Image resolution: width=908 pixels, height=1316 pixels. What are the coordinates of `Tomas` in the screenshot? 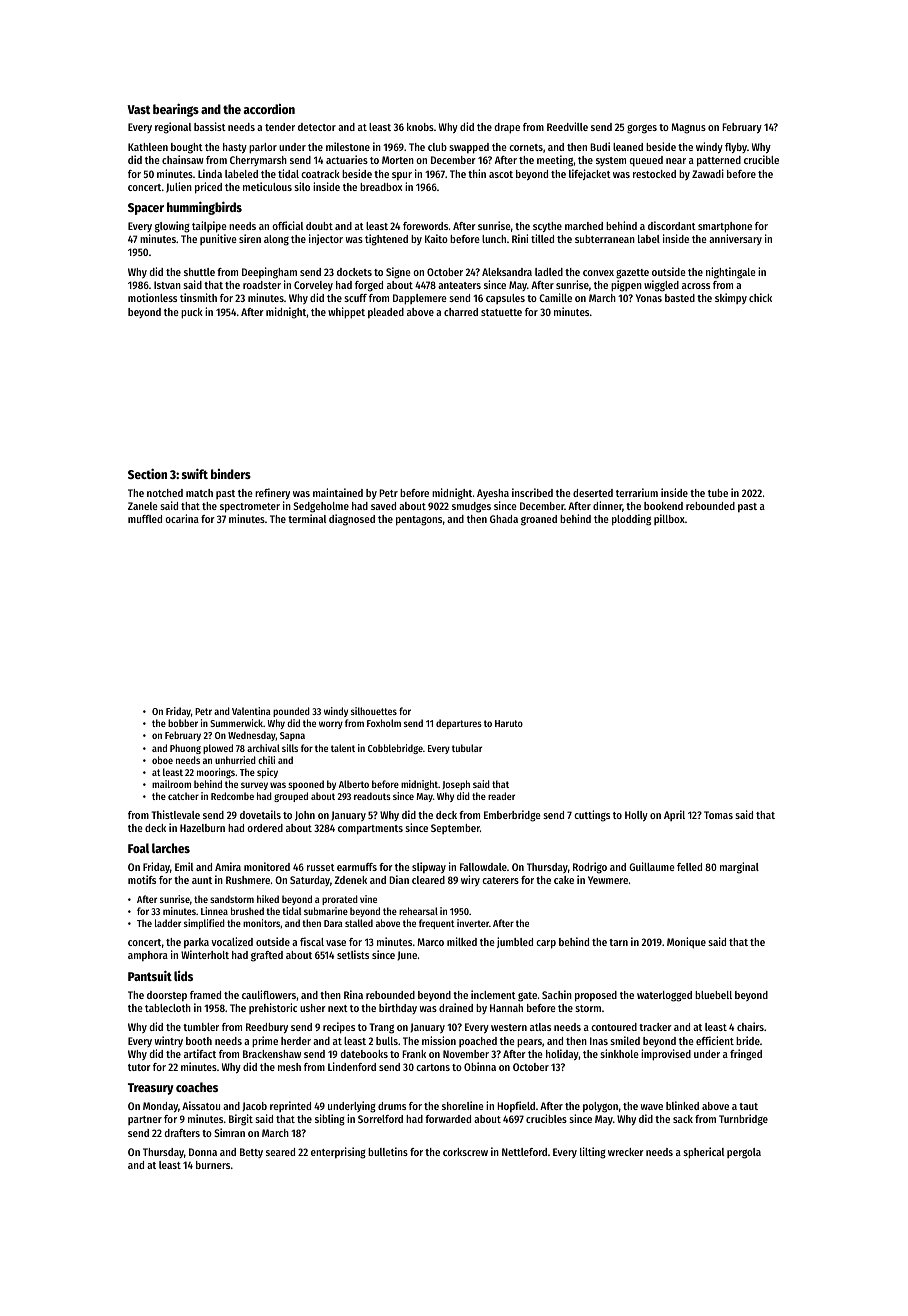 It's located at (718, 815).
